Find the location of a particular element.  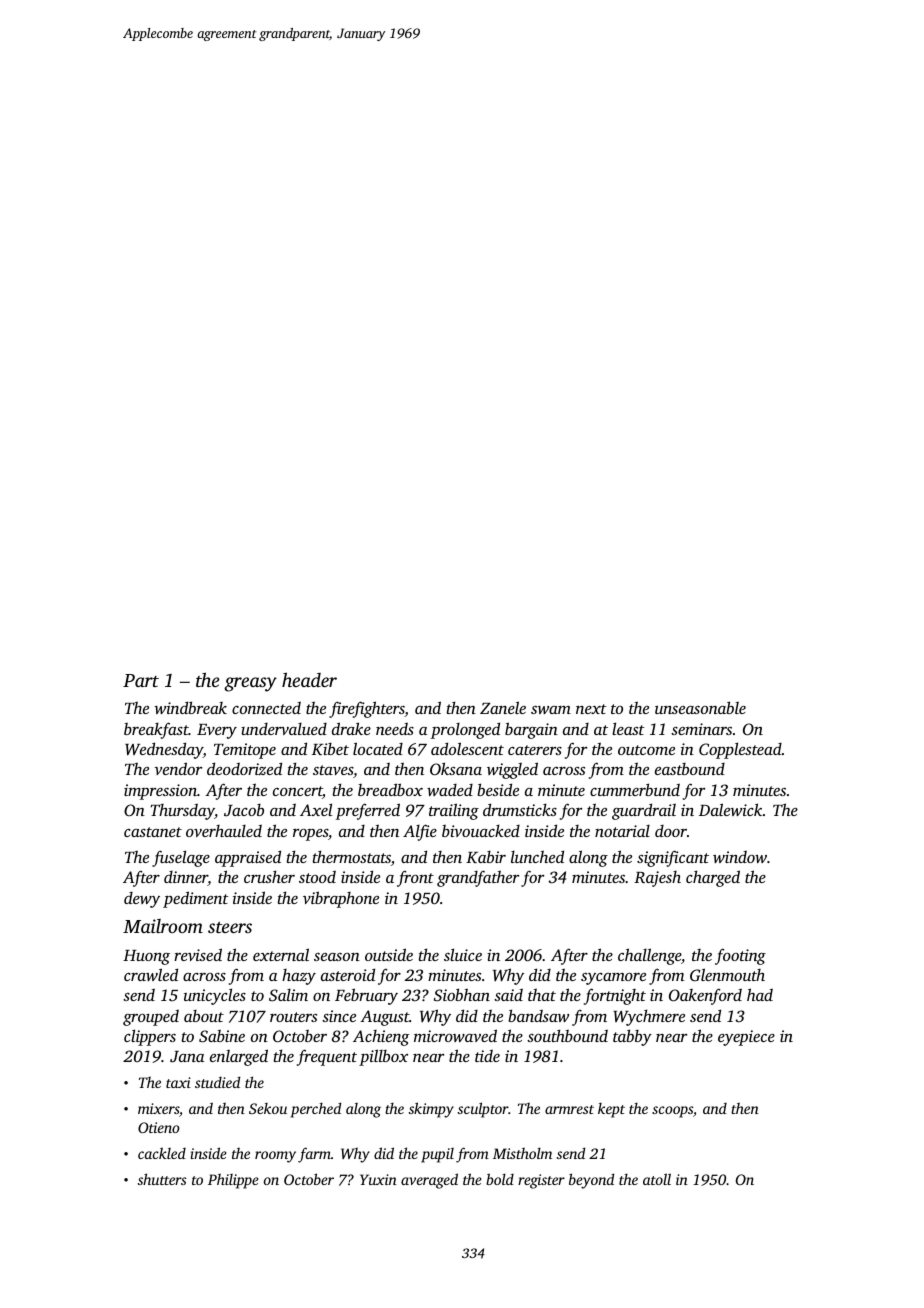

Mistholm is located at coordinates (522, 1153).
